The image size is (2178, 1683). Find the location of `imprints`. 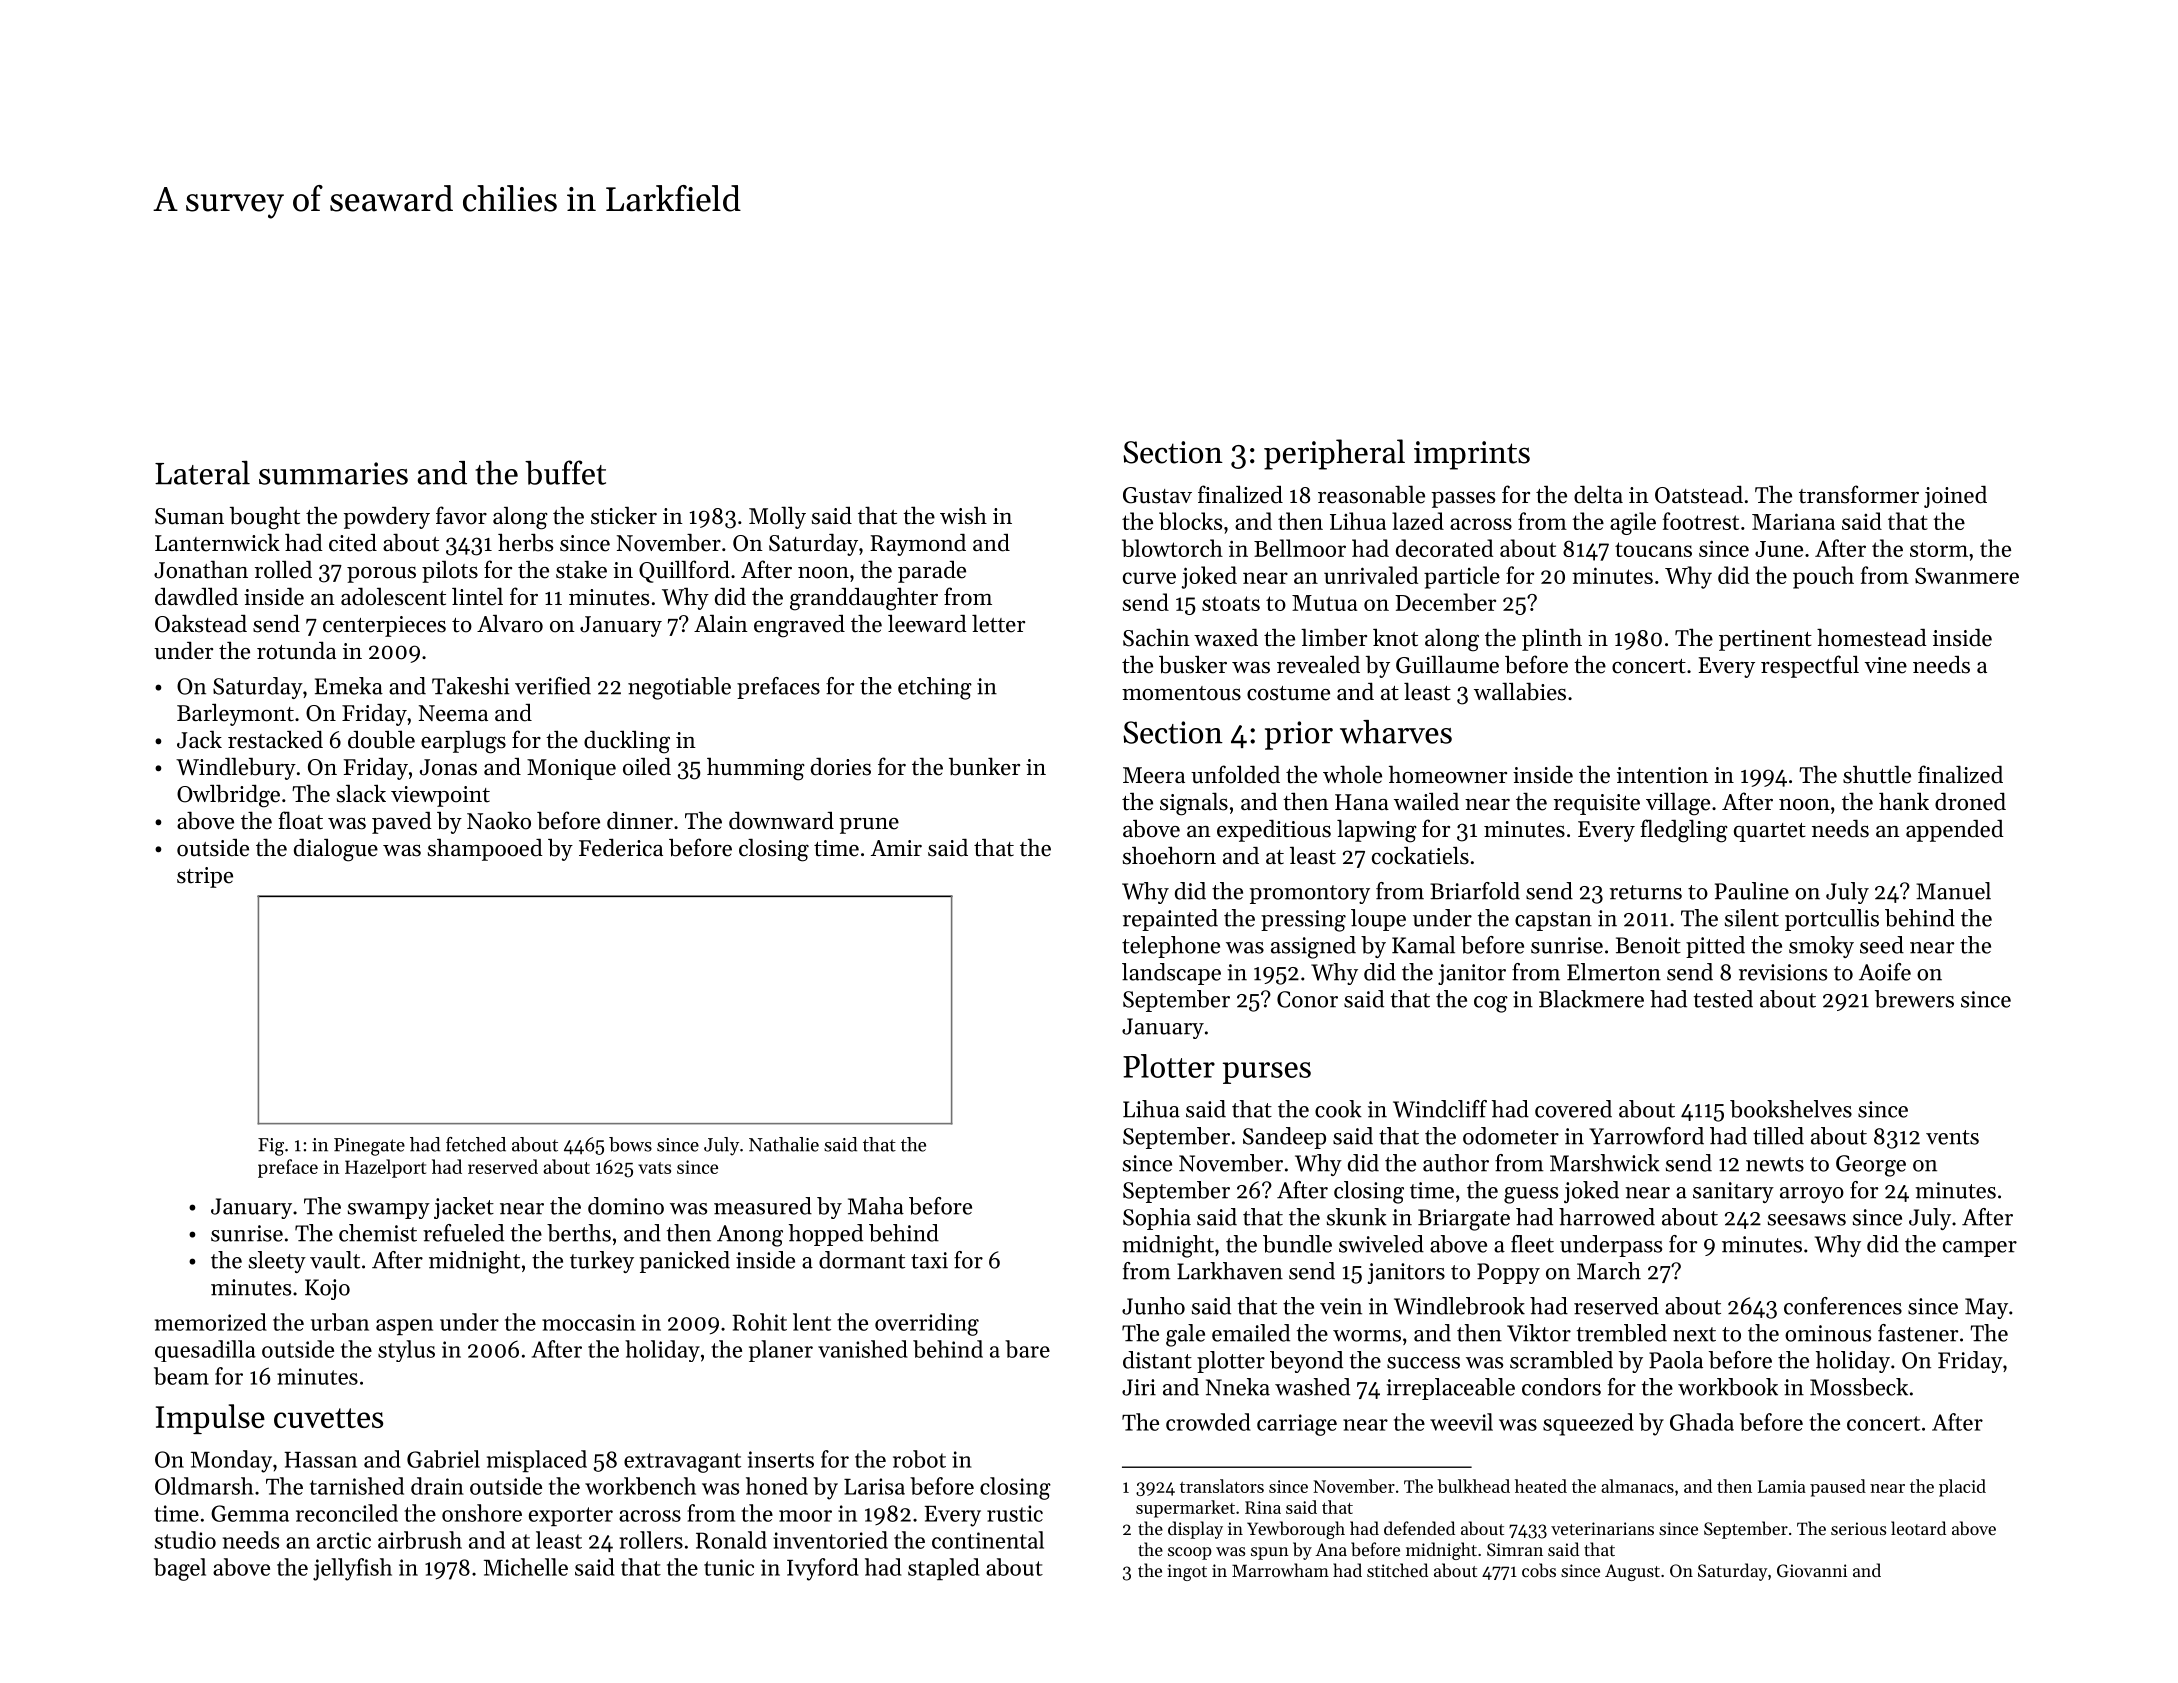

imprints is located at coordinates (1472, 455).
